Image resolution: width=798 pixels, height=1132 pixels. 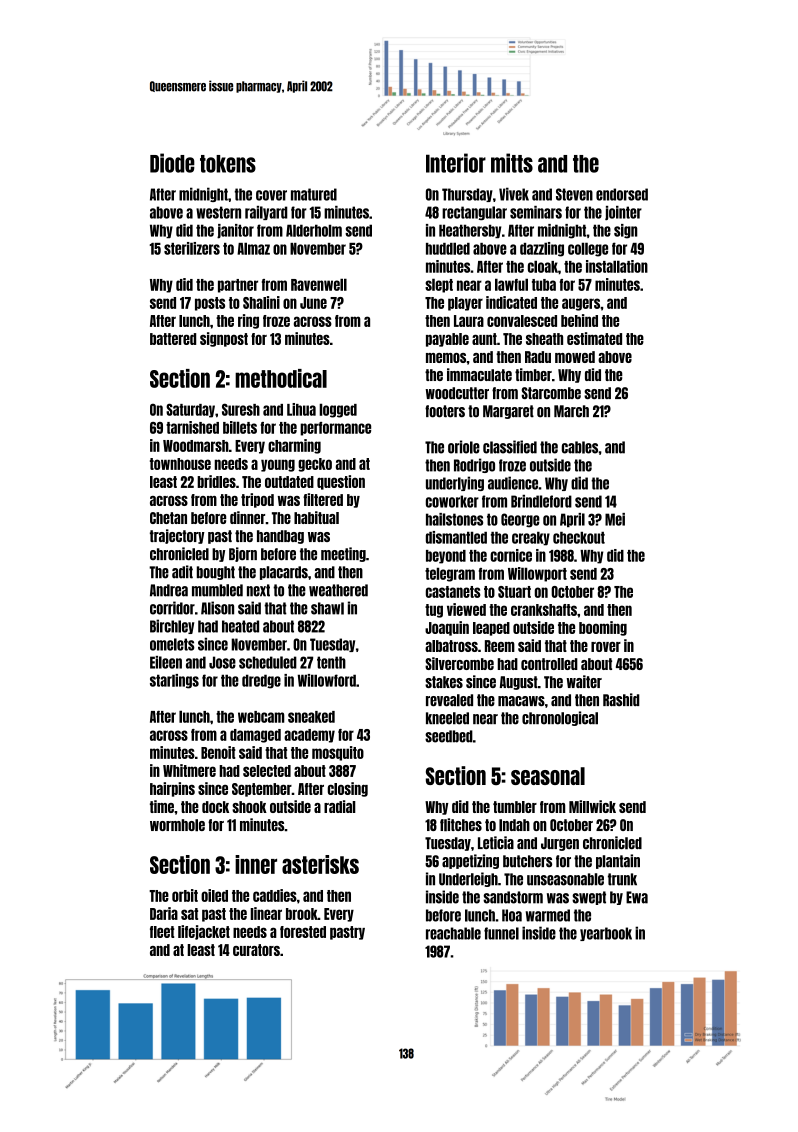 I want to click on plantain, so click(x=618, y=861).
